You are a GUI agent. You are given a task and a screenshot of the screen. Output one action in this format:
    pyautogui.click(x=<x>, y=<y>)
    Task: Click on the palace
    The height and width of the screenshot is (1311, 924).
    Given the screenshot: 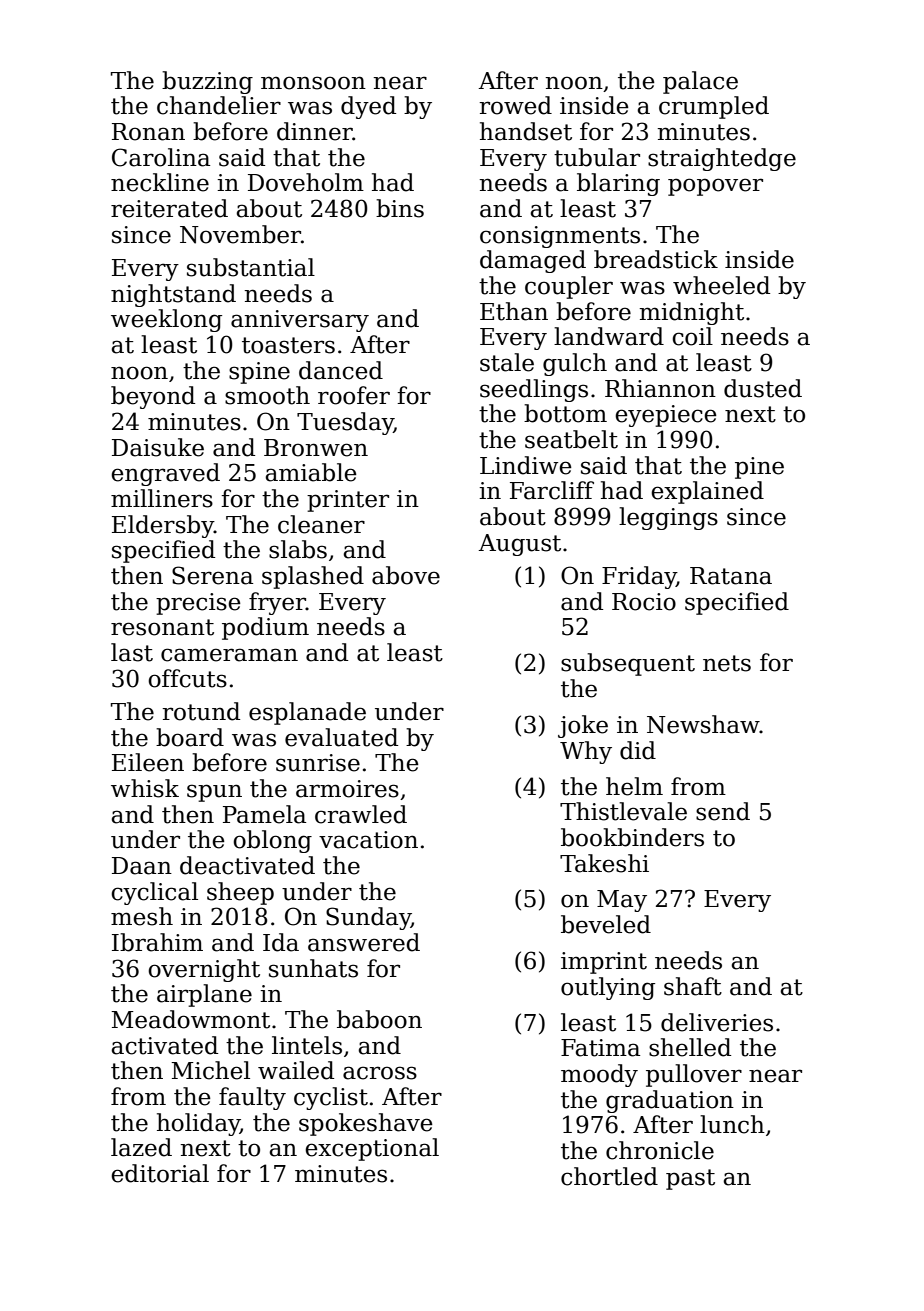 What is the action you would take?
    pyautogui.click(x=700, y=82)
